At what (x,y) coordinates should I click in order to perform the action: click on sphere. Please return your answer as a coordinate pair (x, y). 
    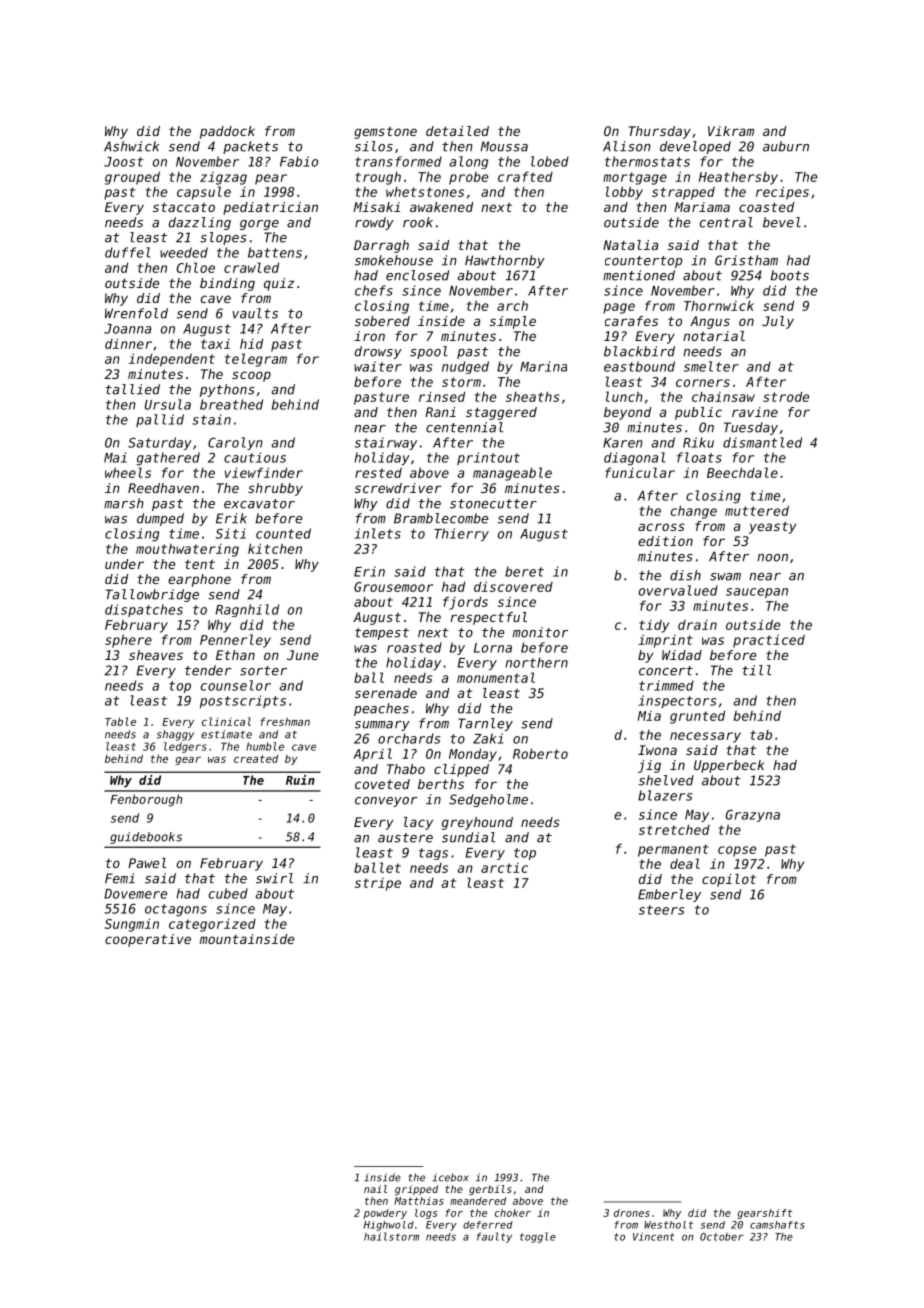
    Looking at the image, I should click on (128, 641).
